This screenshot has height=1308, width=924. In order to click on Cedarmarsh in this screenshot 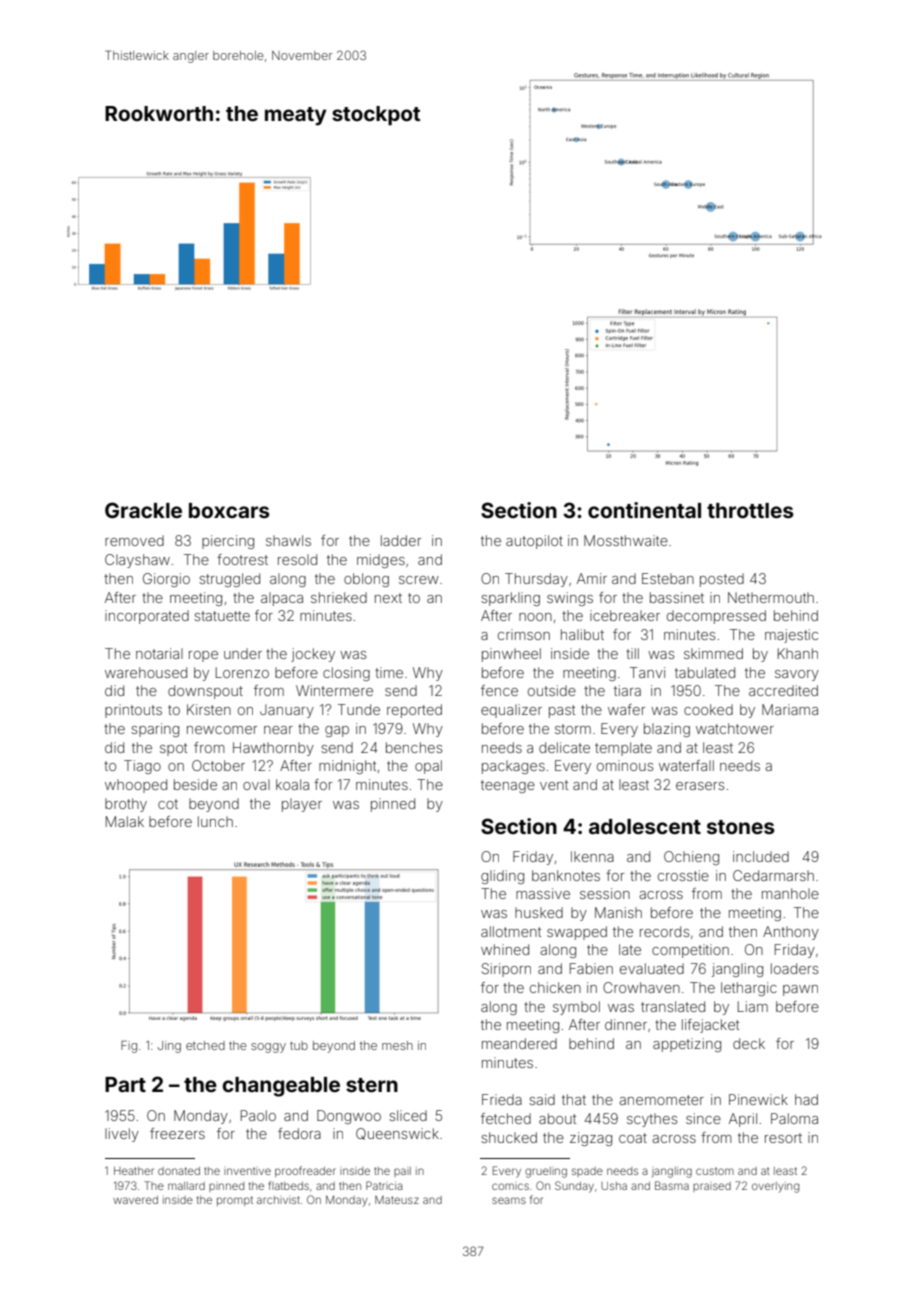, I will do `click(773, 875)`.
